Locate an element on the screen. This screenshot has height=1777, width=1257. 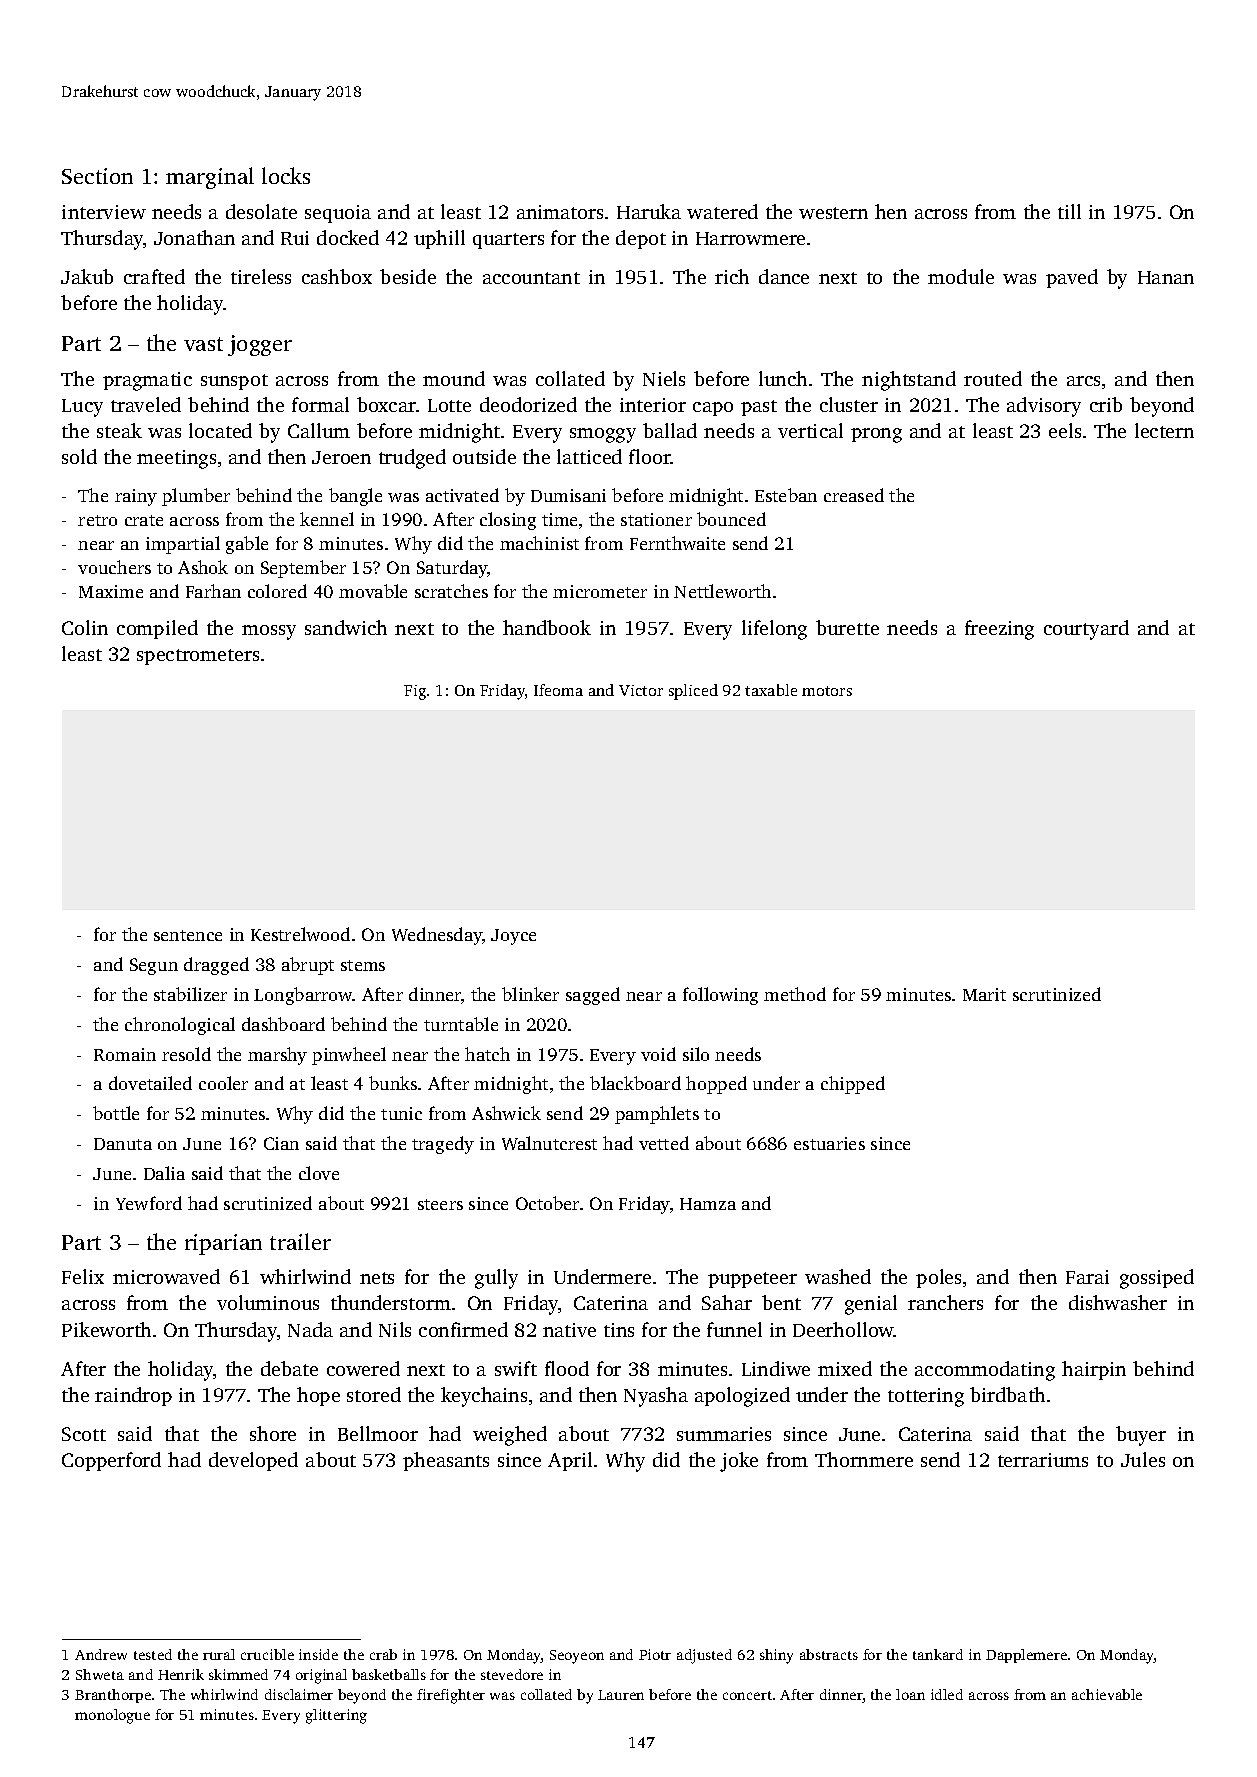
confirmed is located at coordinates (463, 1329).
